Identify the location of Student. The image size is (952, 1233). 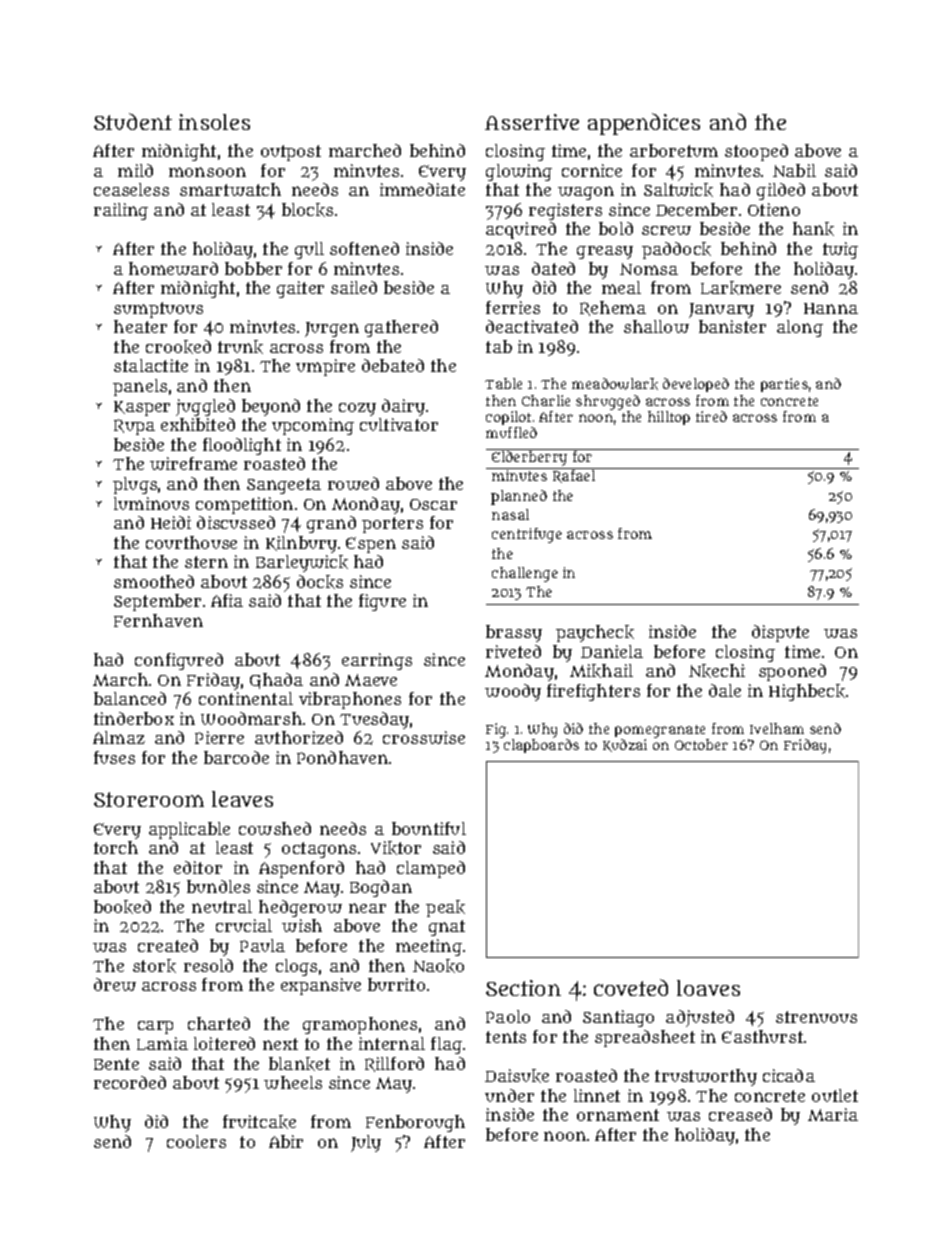
(133, 121).
